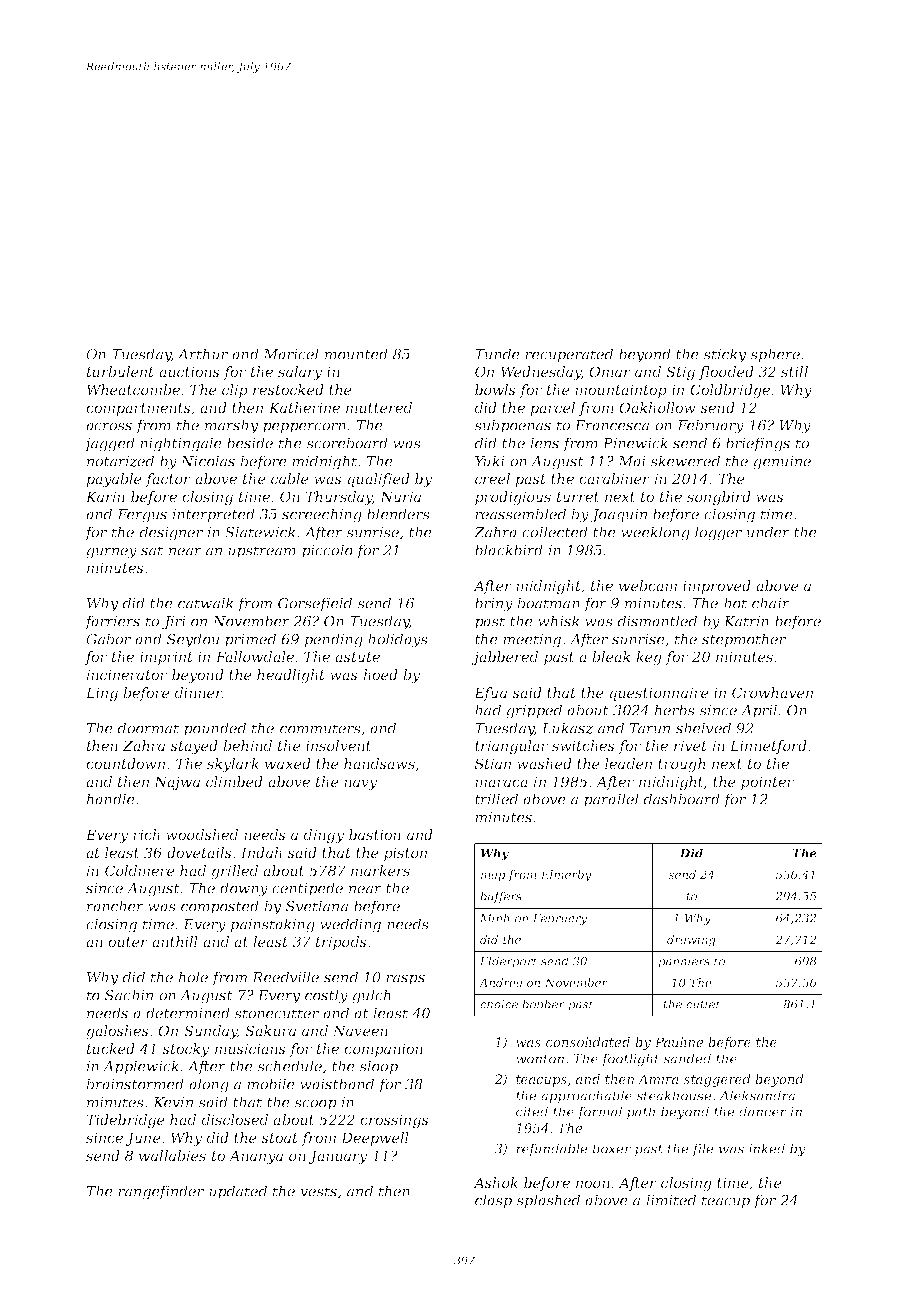 This screenshot has width=908, height=1316. I want to click on hole, so click(193, 977).
